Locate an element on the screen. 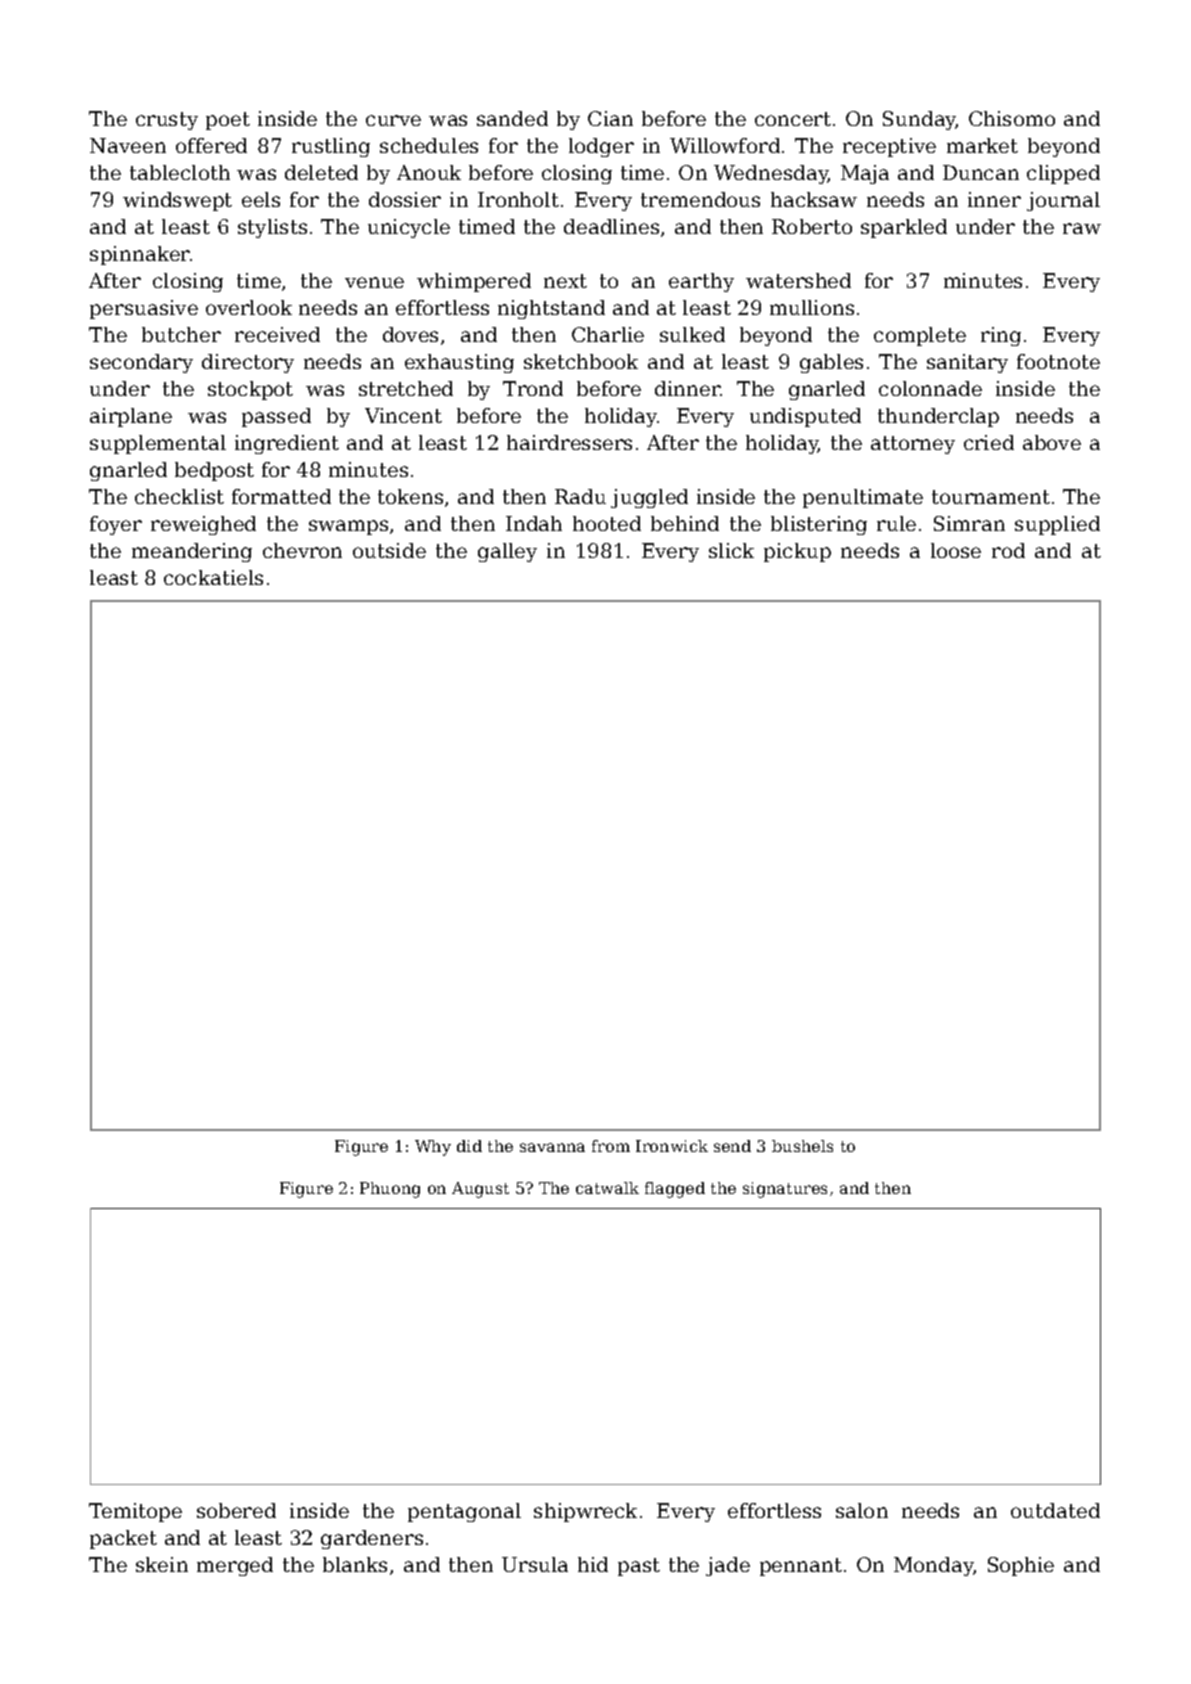 The image size is (1191, 1684). galley is located at coordinates (507, 552).
